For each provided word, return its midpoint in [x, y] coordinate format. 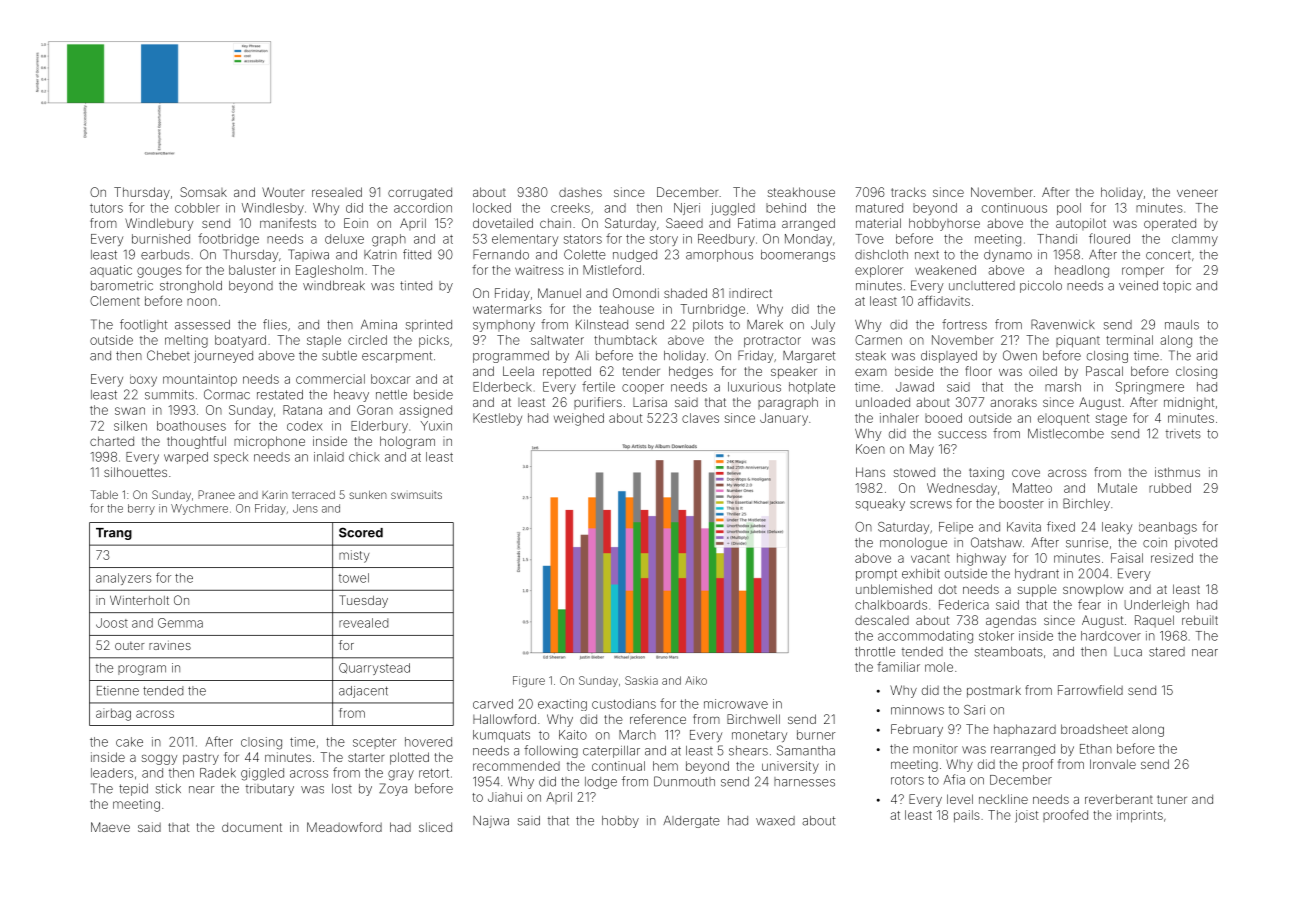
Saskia [641, 680]
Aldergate [691, 821]
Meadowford [344, 827]
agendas [1011, 621]
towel [354, 578]
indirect [750, 293]
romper [1143, 272]
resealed [337, 192]
